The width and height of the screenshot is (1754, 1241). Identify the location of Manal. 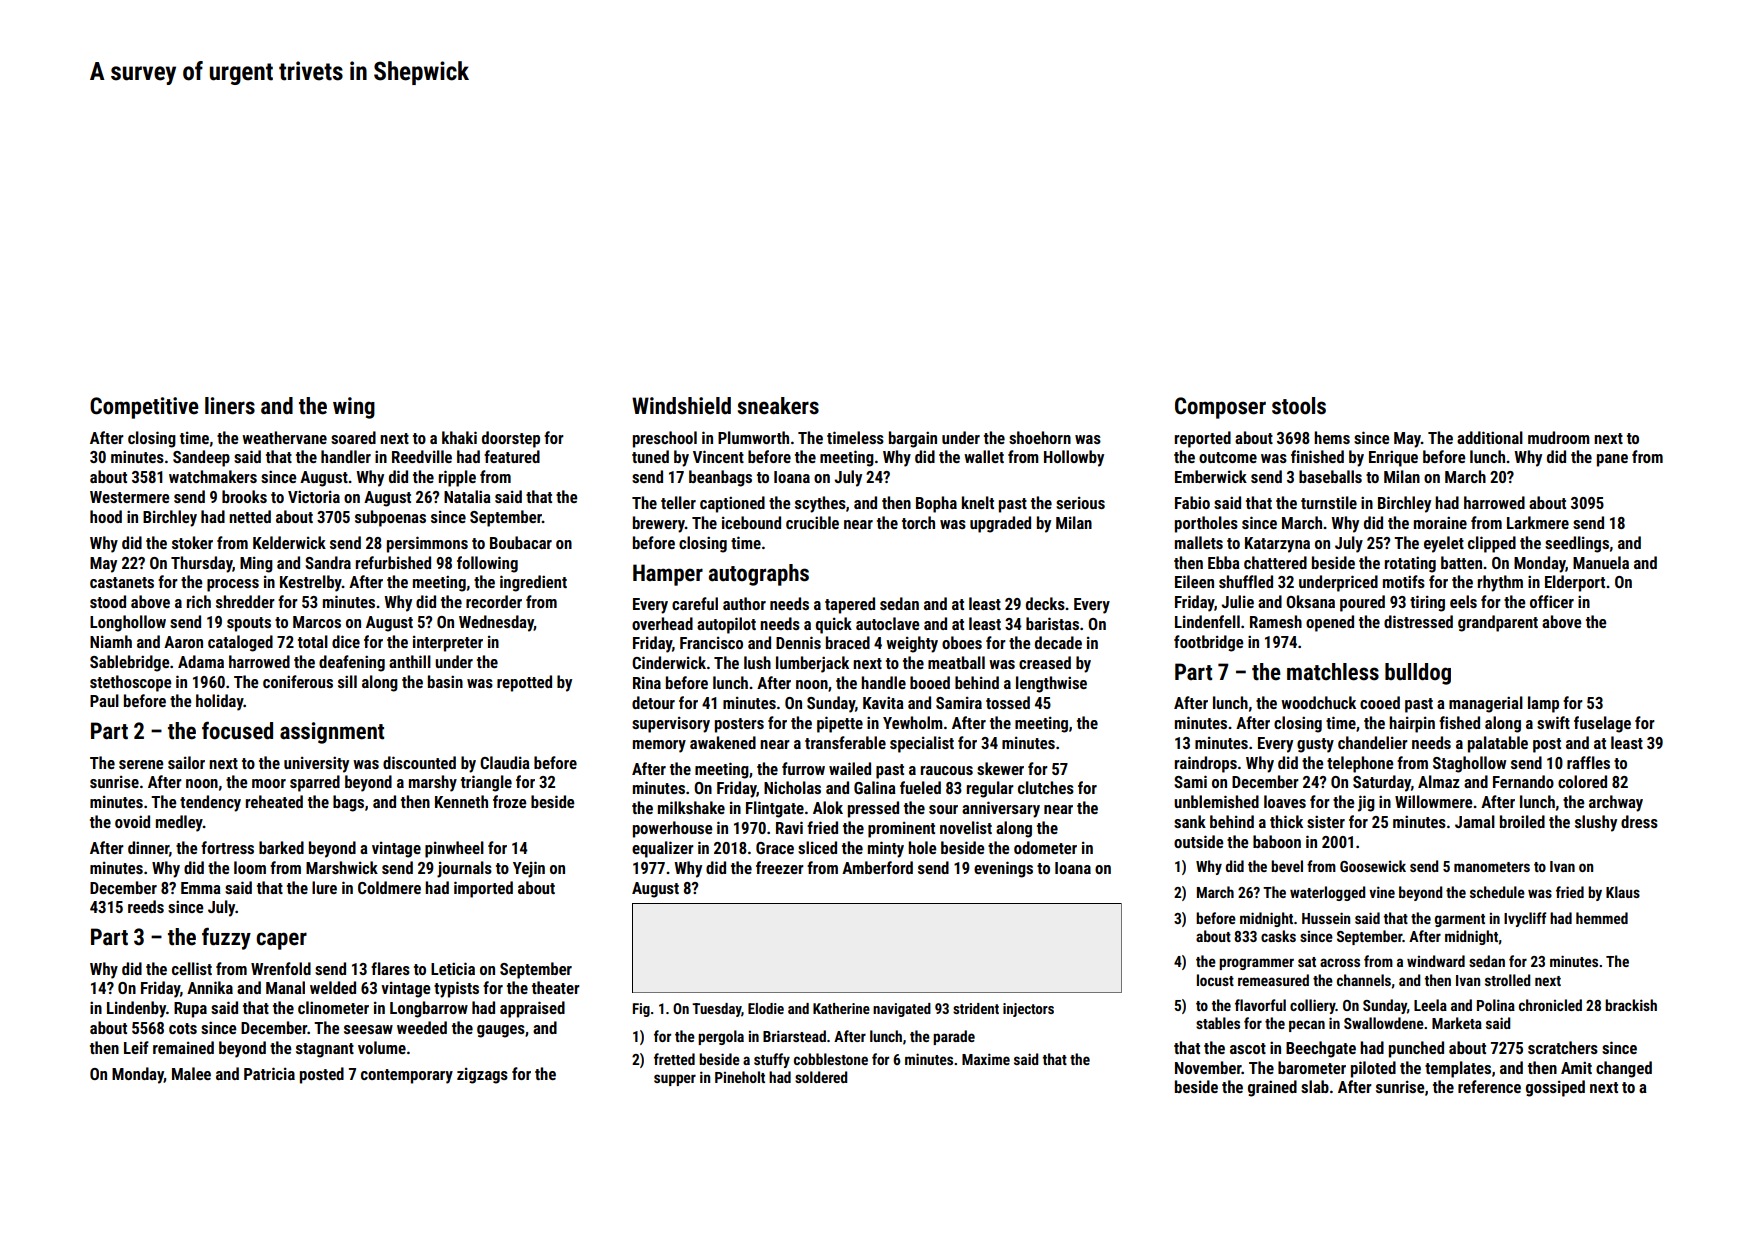
(285, 987).
